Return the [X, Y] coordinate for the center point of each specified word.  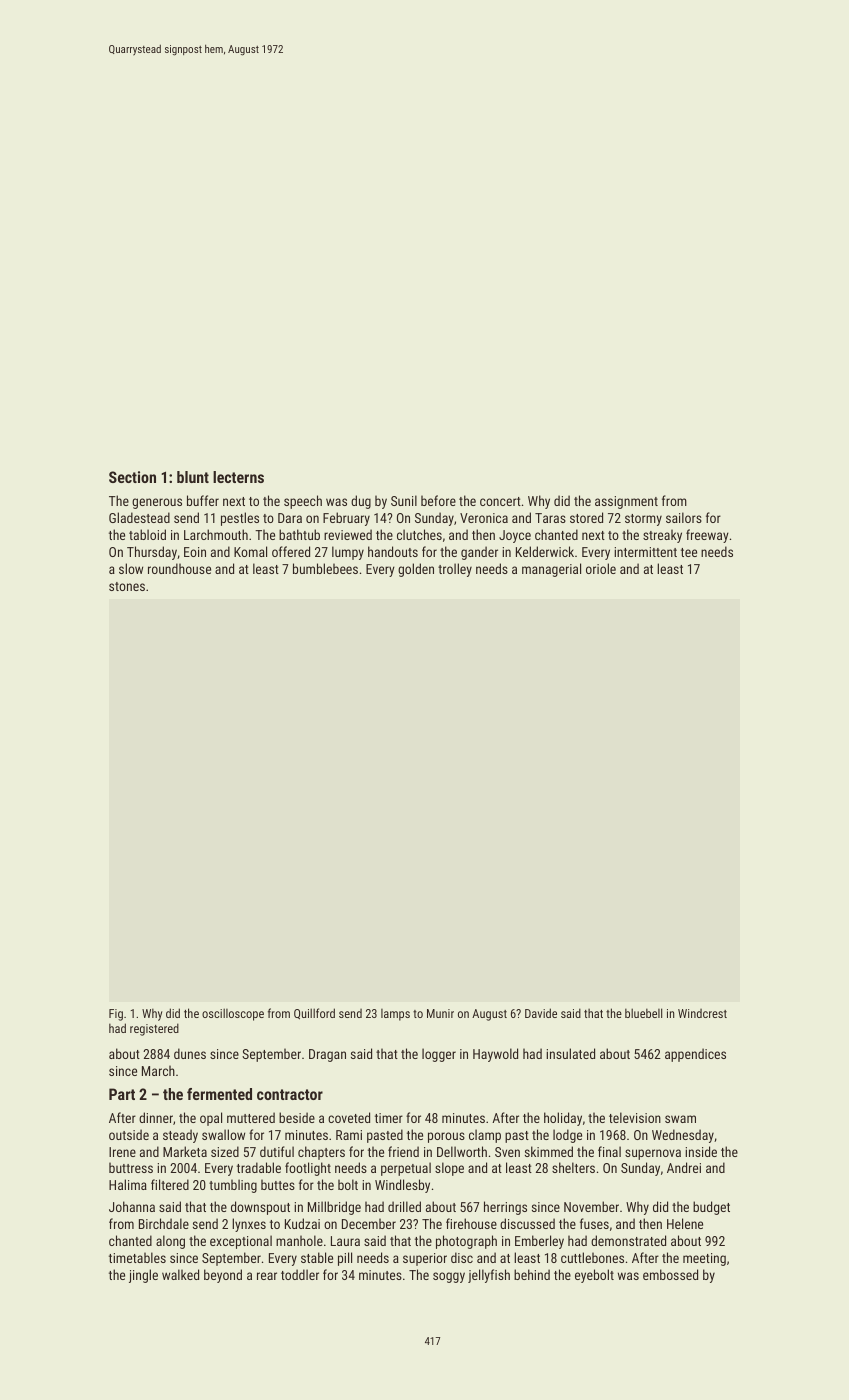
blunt [193, 477]
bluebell [643, 1013]
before [438, 500]
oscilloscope [233, 1014]
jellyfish [489, 1276]
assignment [626, 502]
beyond [223, 1276]
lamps [395, 1015]
